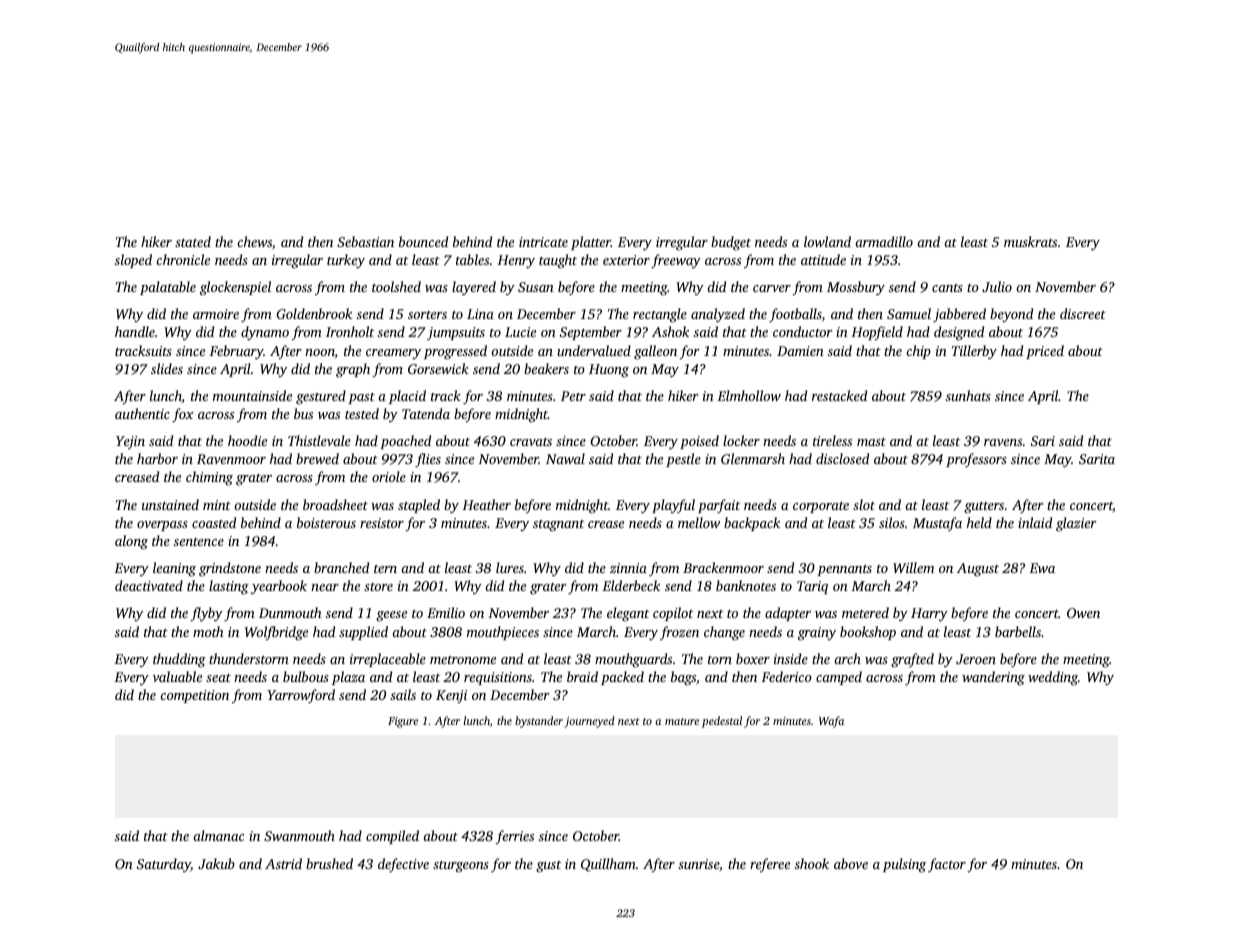 This screenshot has height=952, width=1233. Describe the element at coordinates (353, 370) in the screenshot. I see `graph` at that location.
